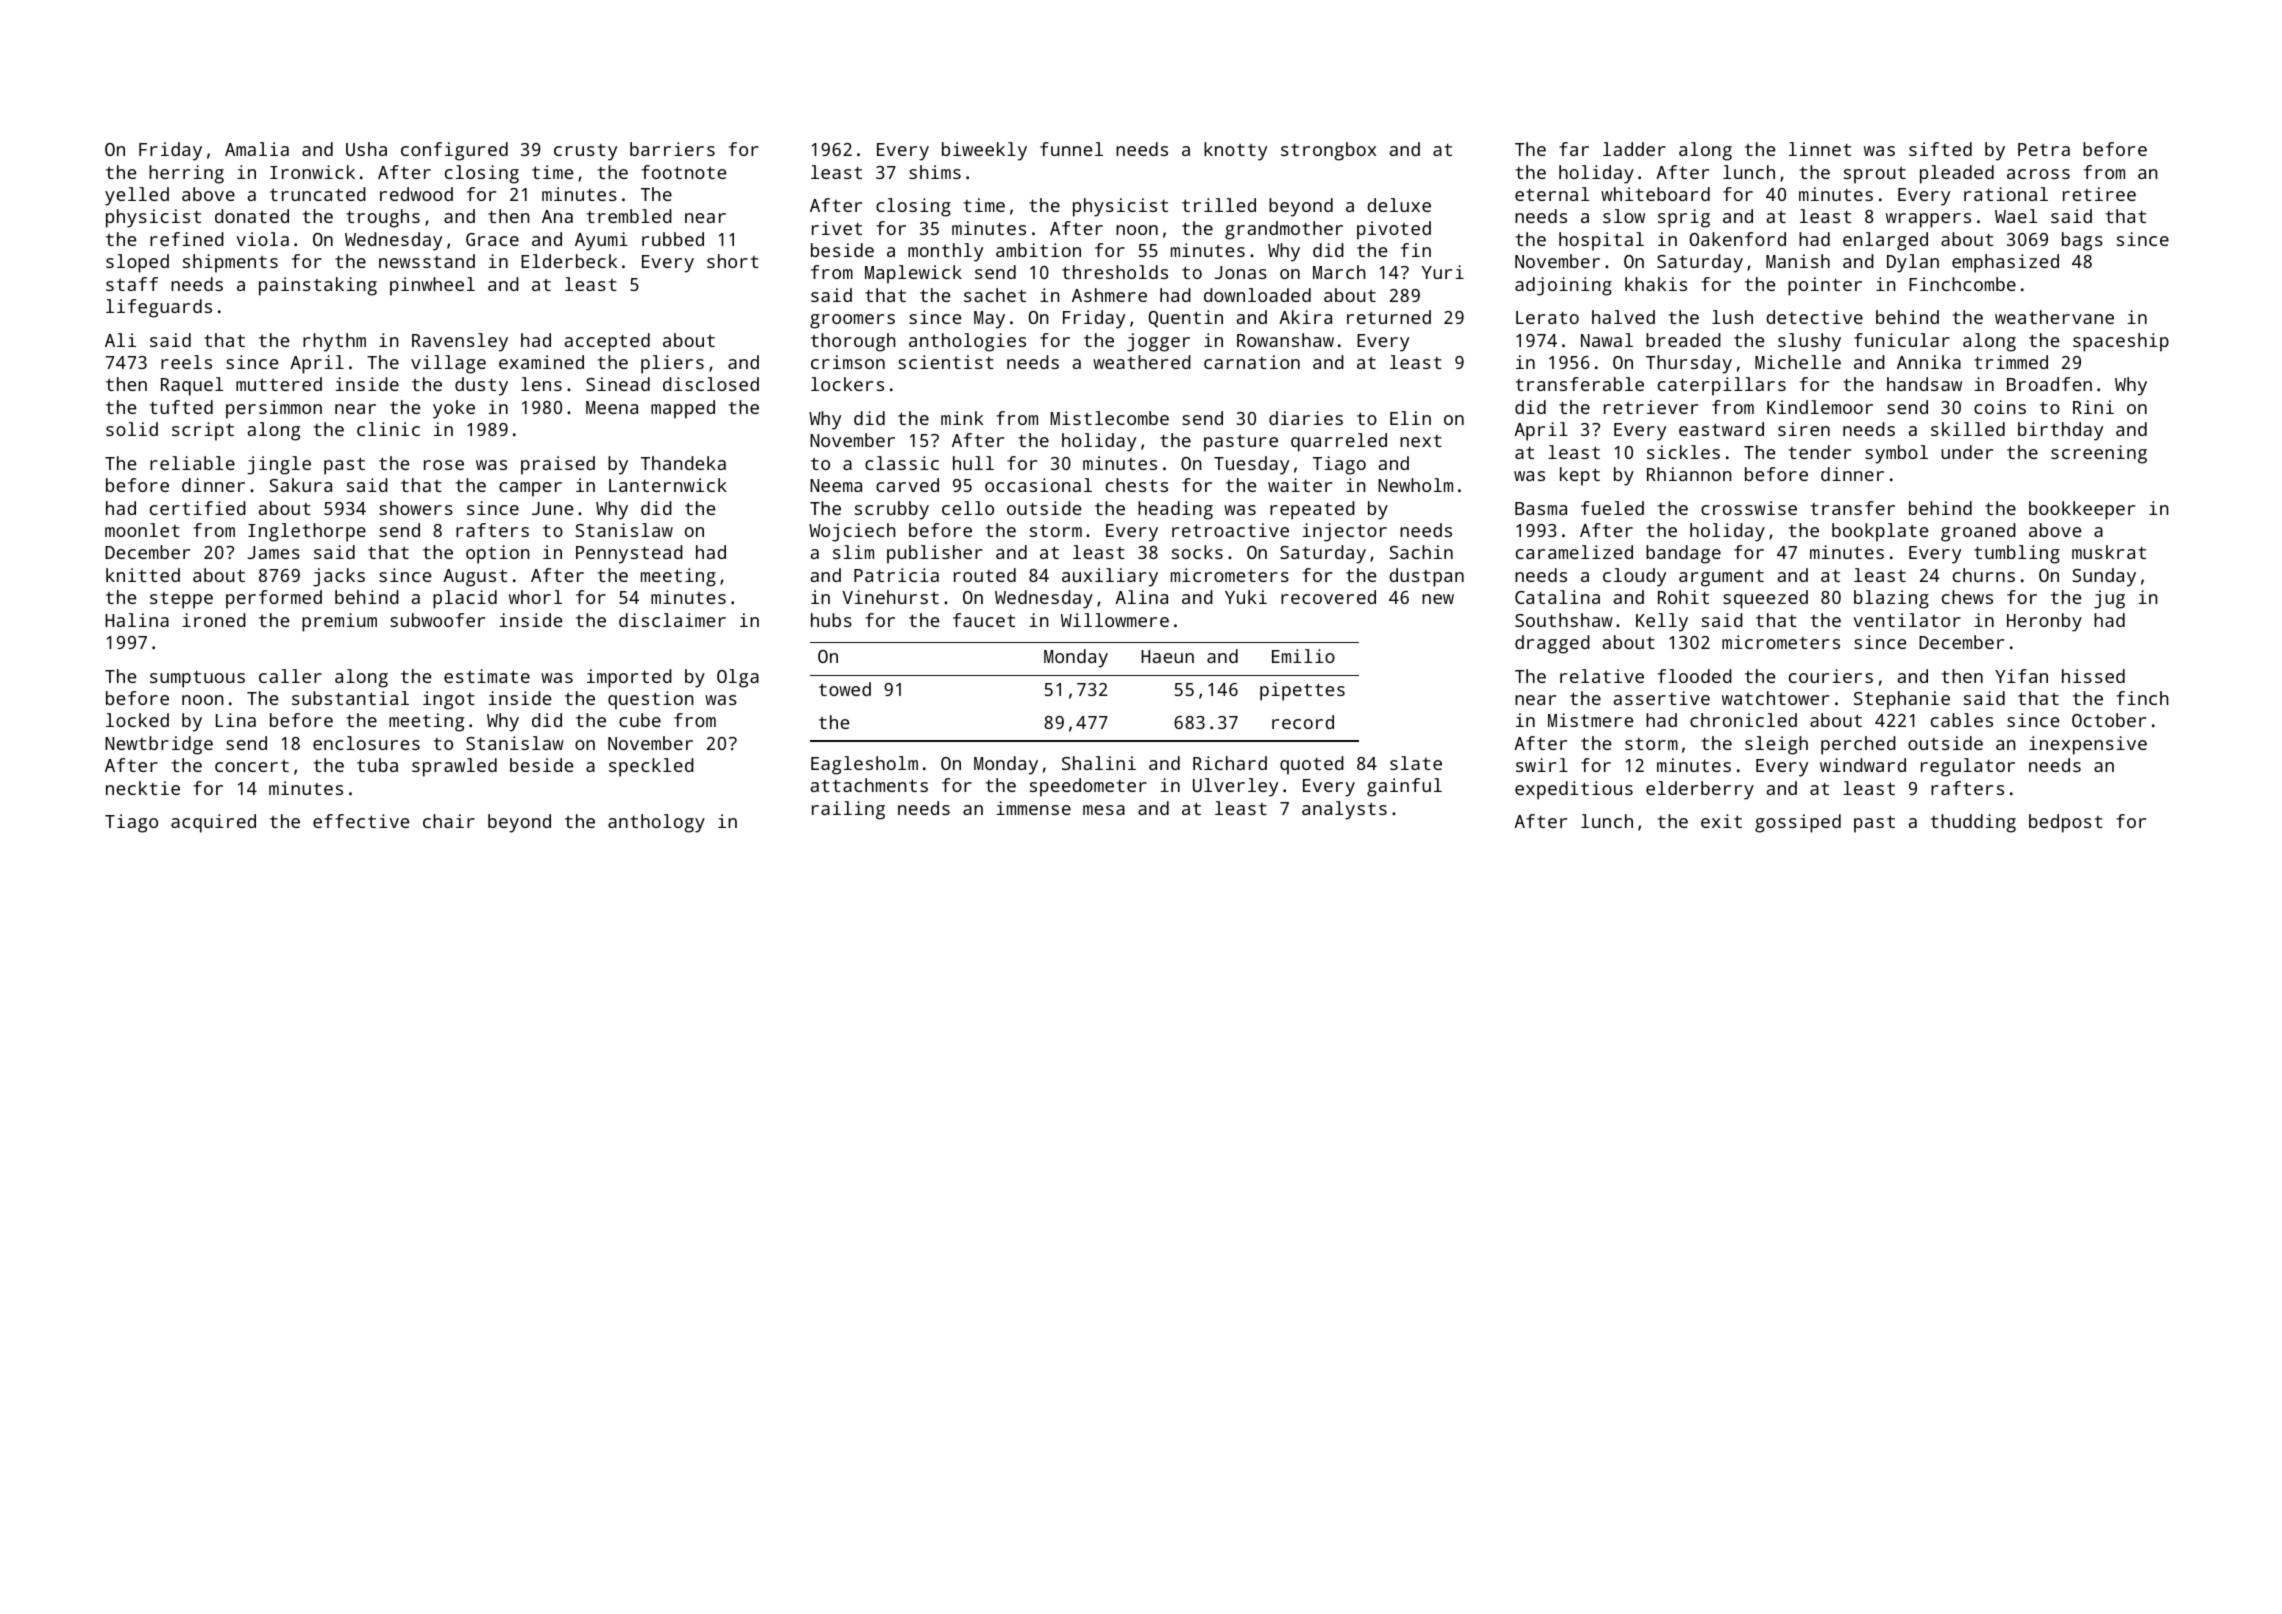 Image resolution: width=2282 pixels, height=1614 pixels. I want to click on pointer, so click(1825, 286).
